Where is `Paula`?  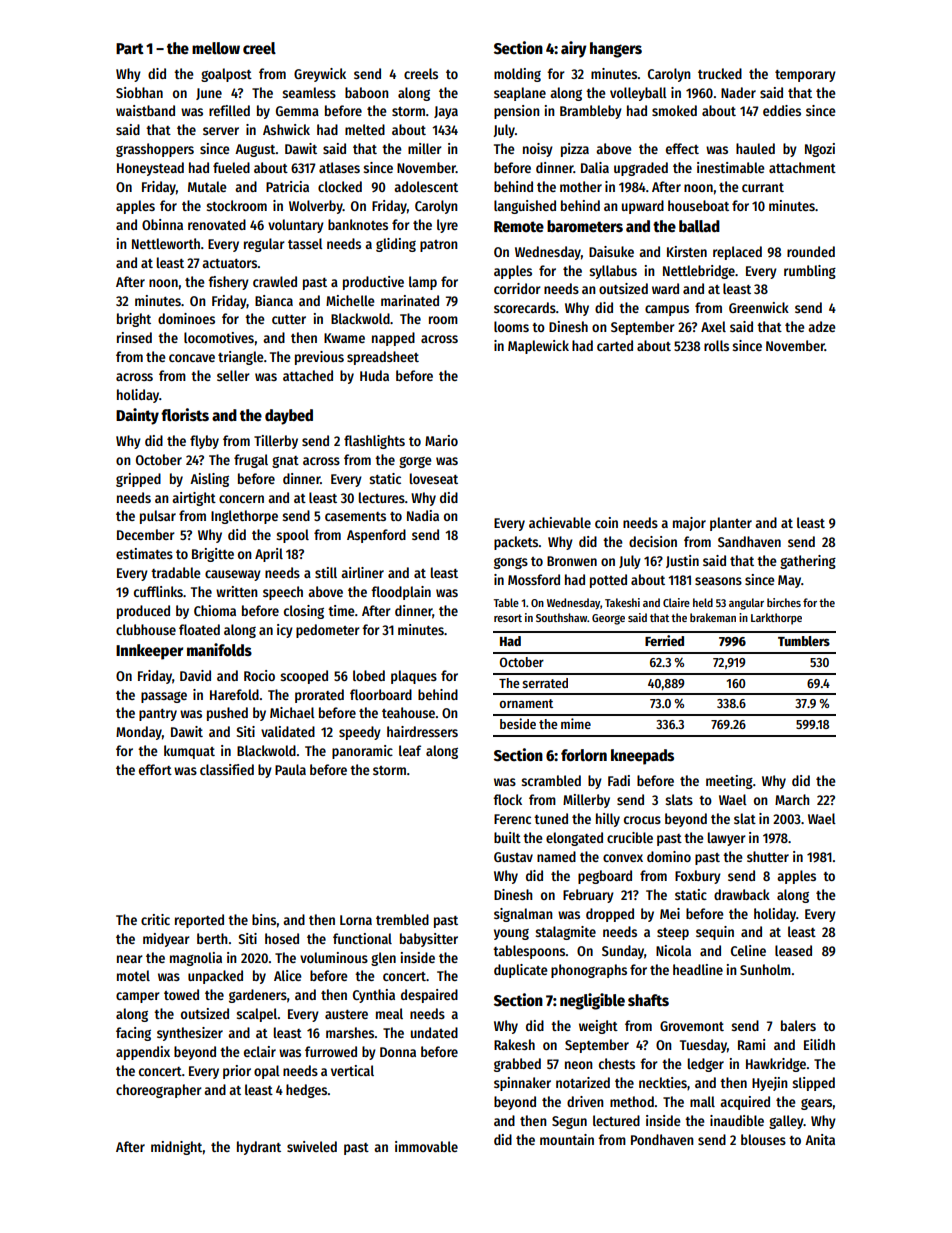
Paula is located at coordinates (290, 769).
